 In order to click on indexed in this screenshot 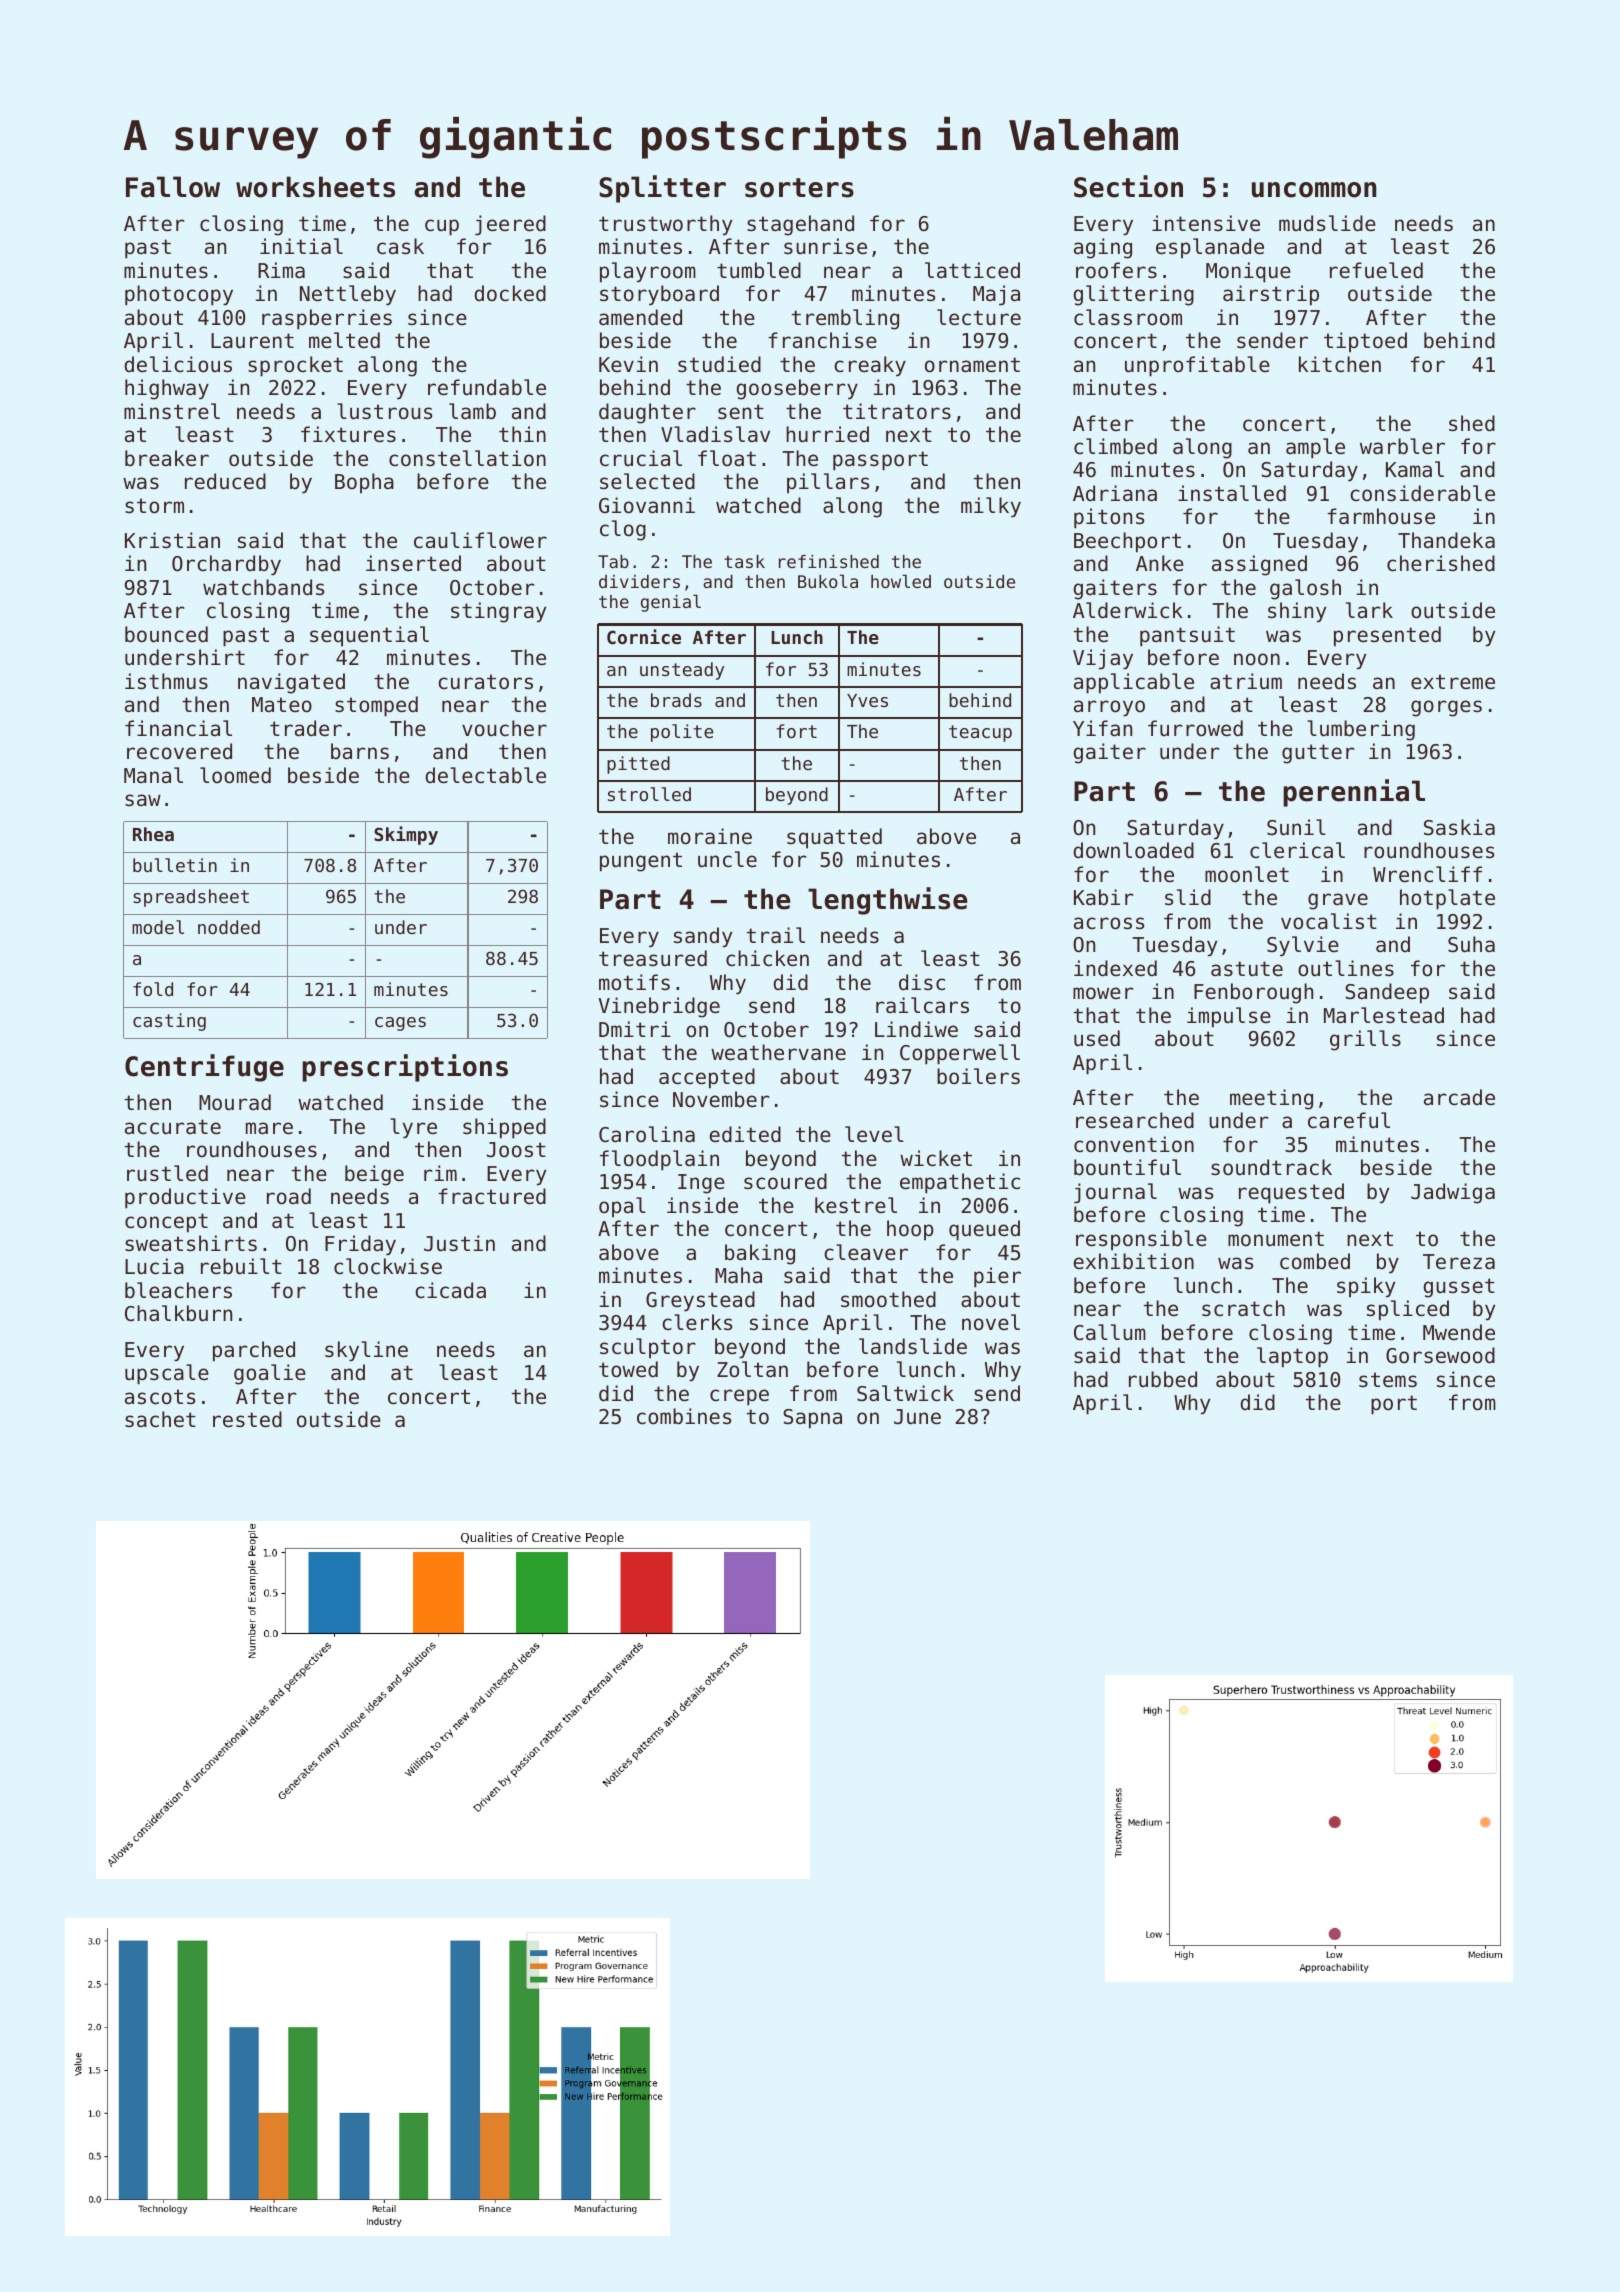, I will do `click(1115, 968)`.
